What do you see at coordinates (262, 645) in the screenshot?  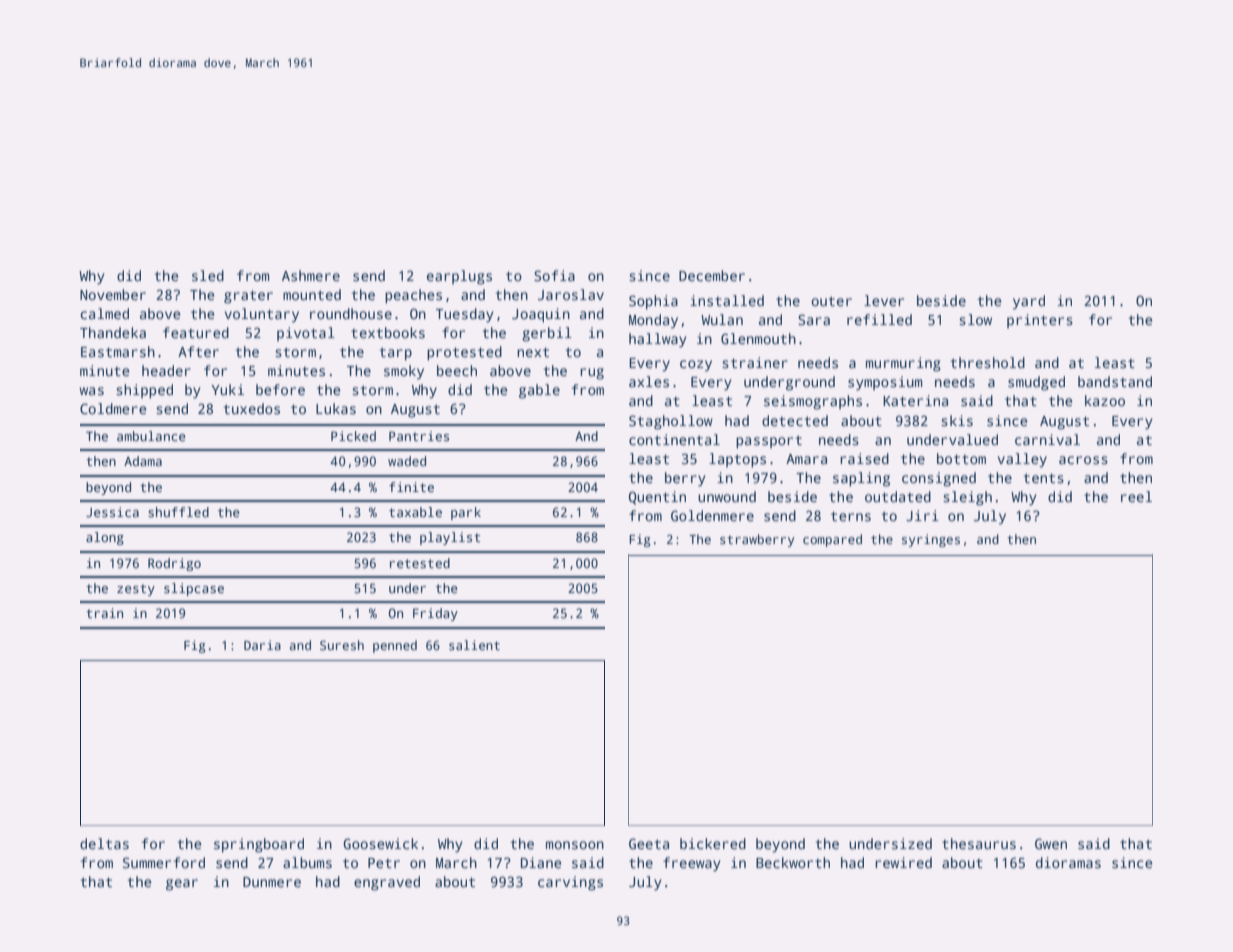 I see `Daria` at bounding box center [262, 645].
